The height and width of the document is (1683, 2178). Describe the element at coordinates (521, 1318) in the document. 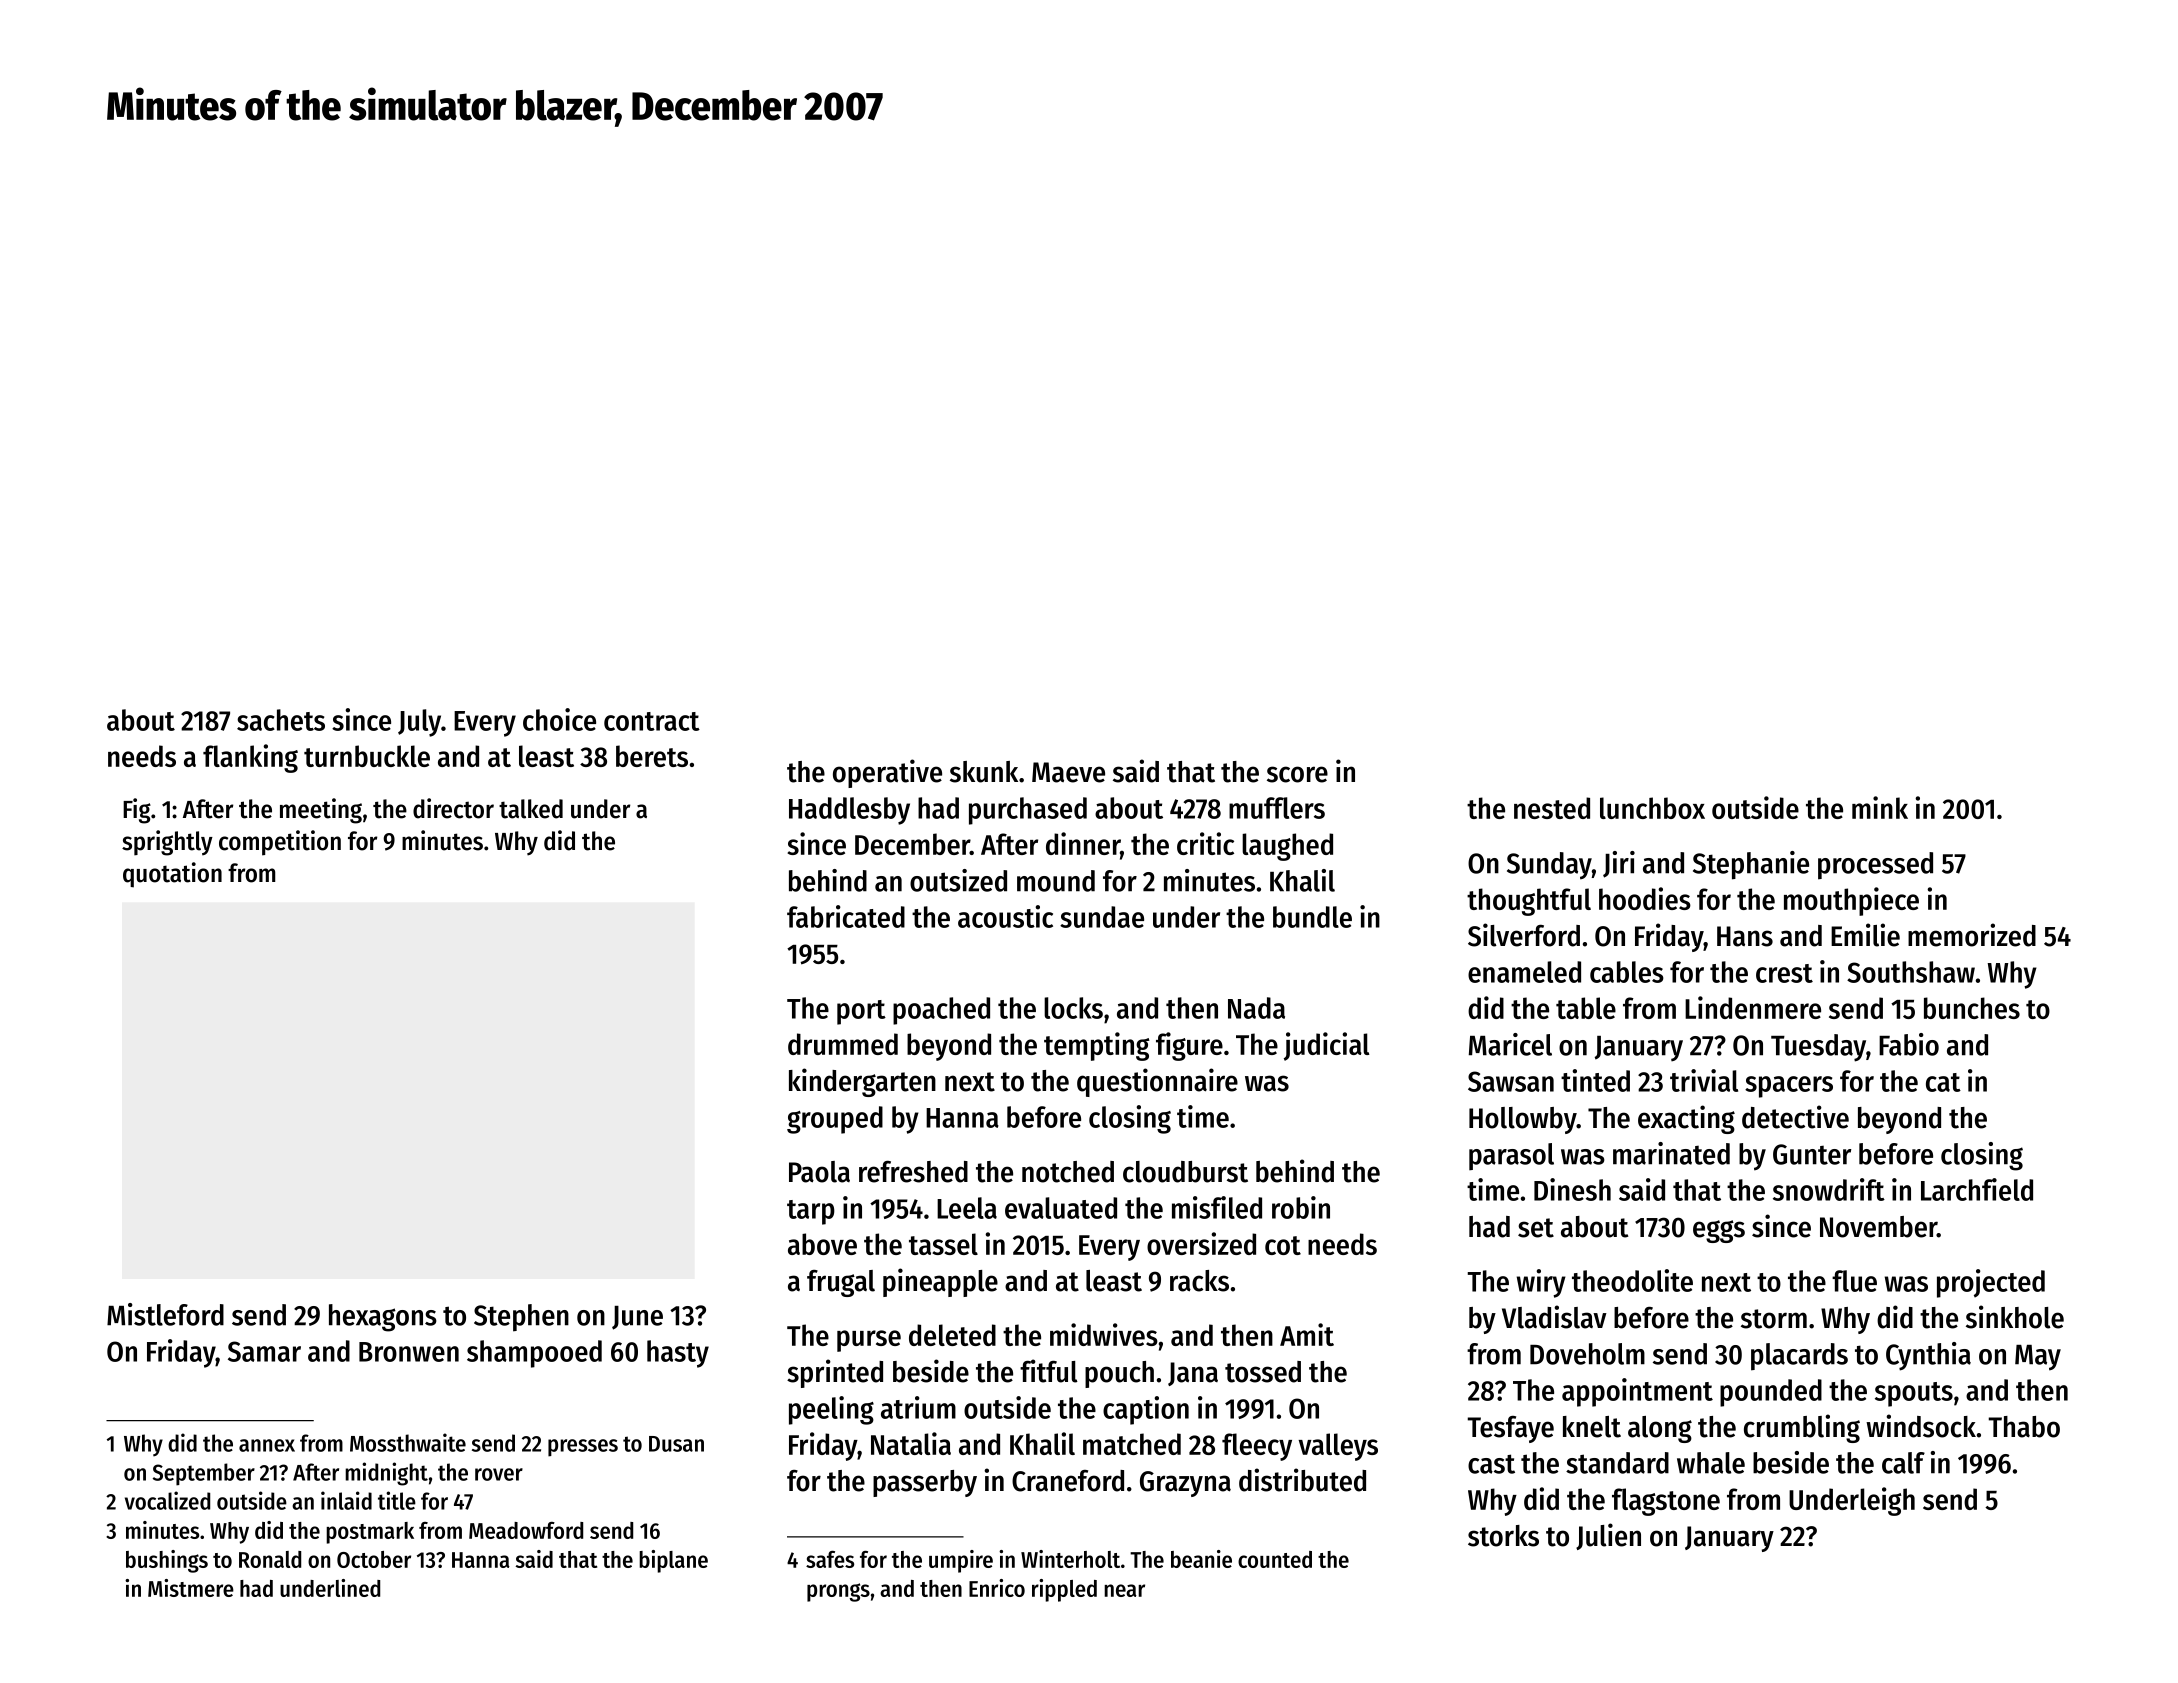

I see `Stephen` at that location.
